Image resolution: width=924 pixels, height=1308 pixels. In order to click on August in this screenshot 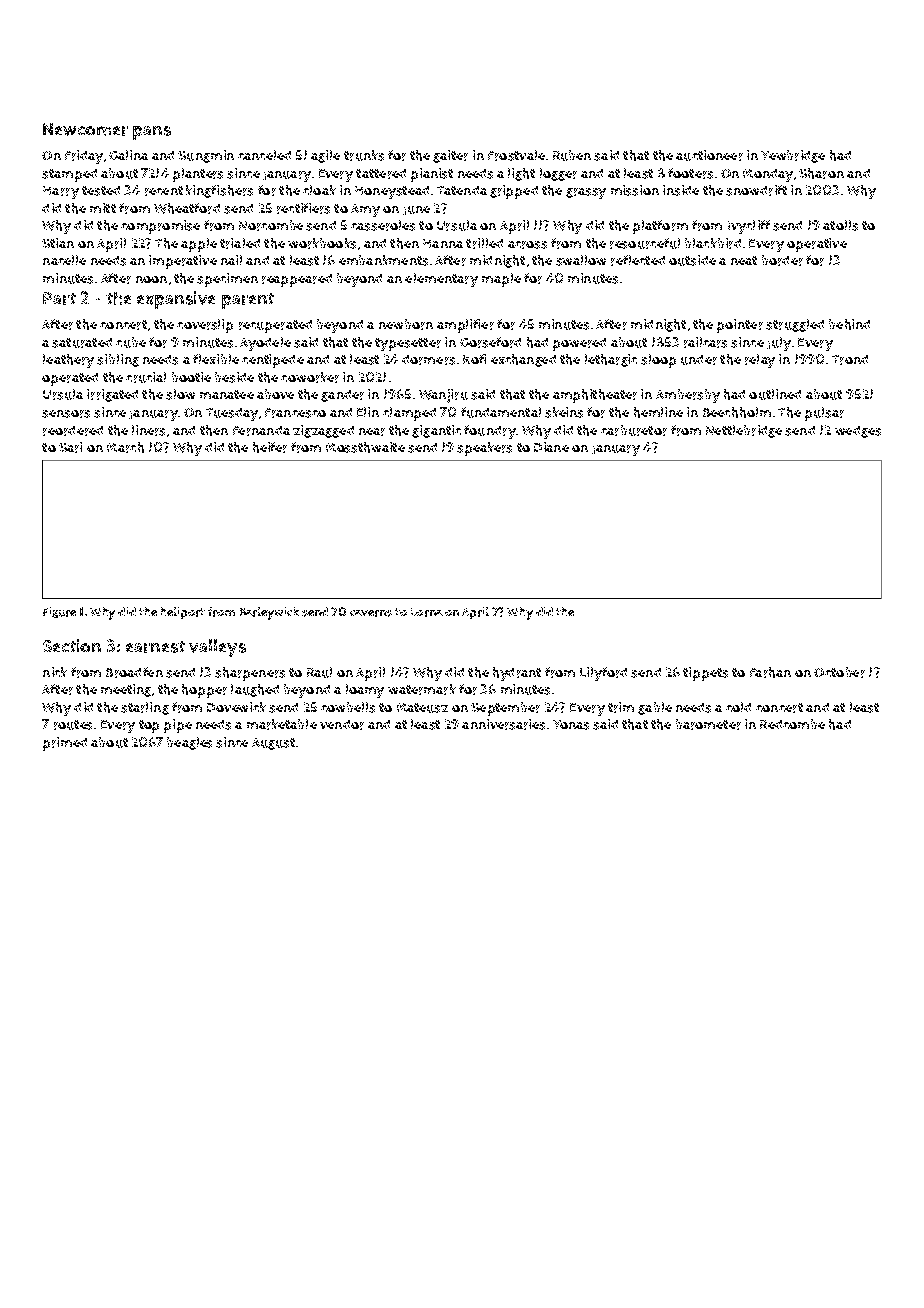, I will do `click(273, 744)`.
